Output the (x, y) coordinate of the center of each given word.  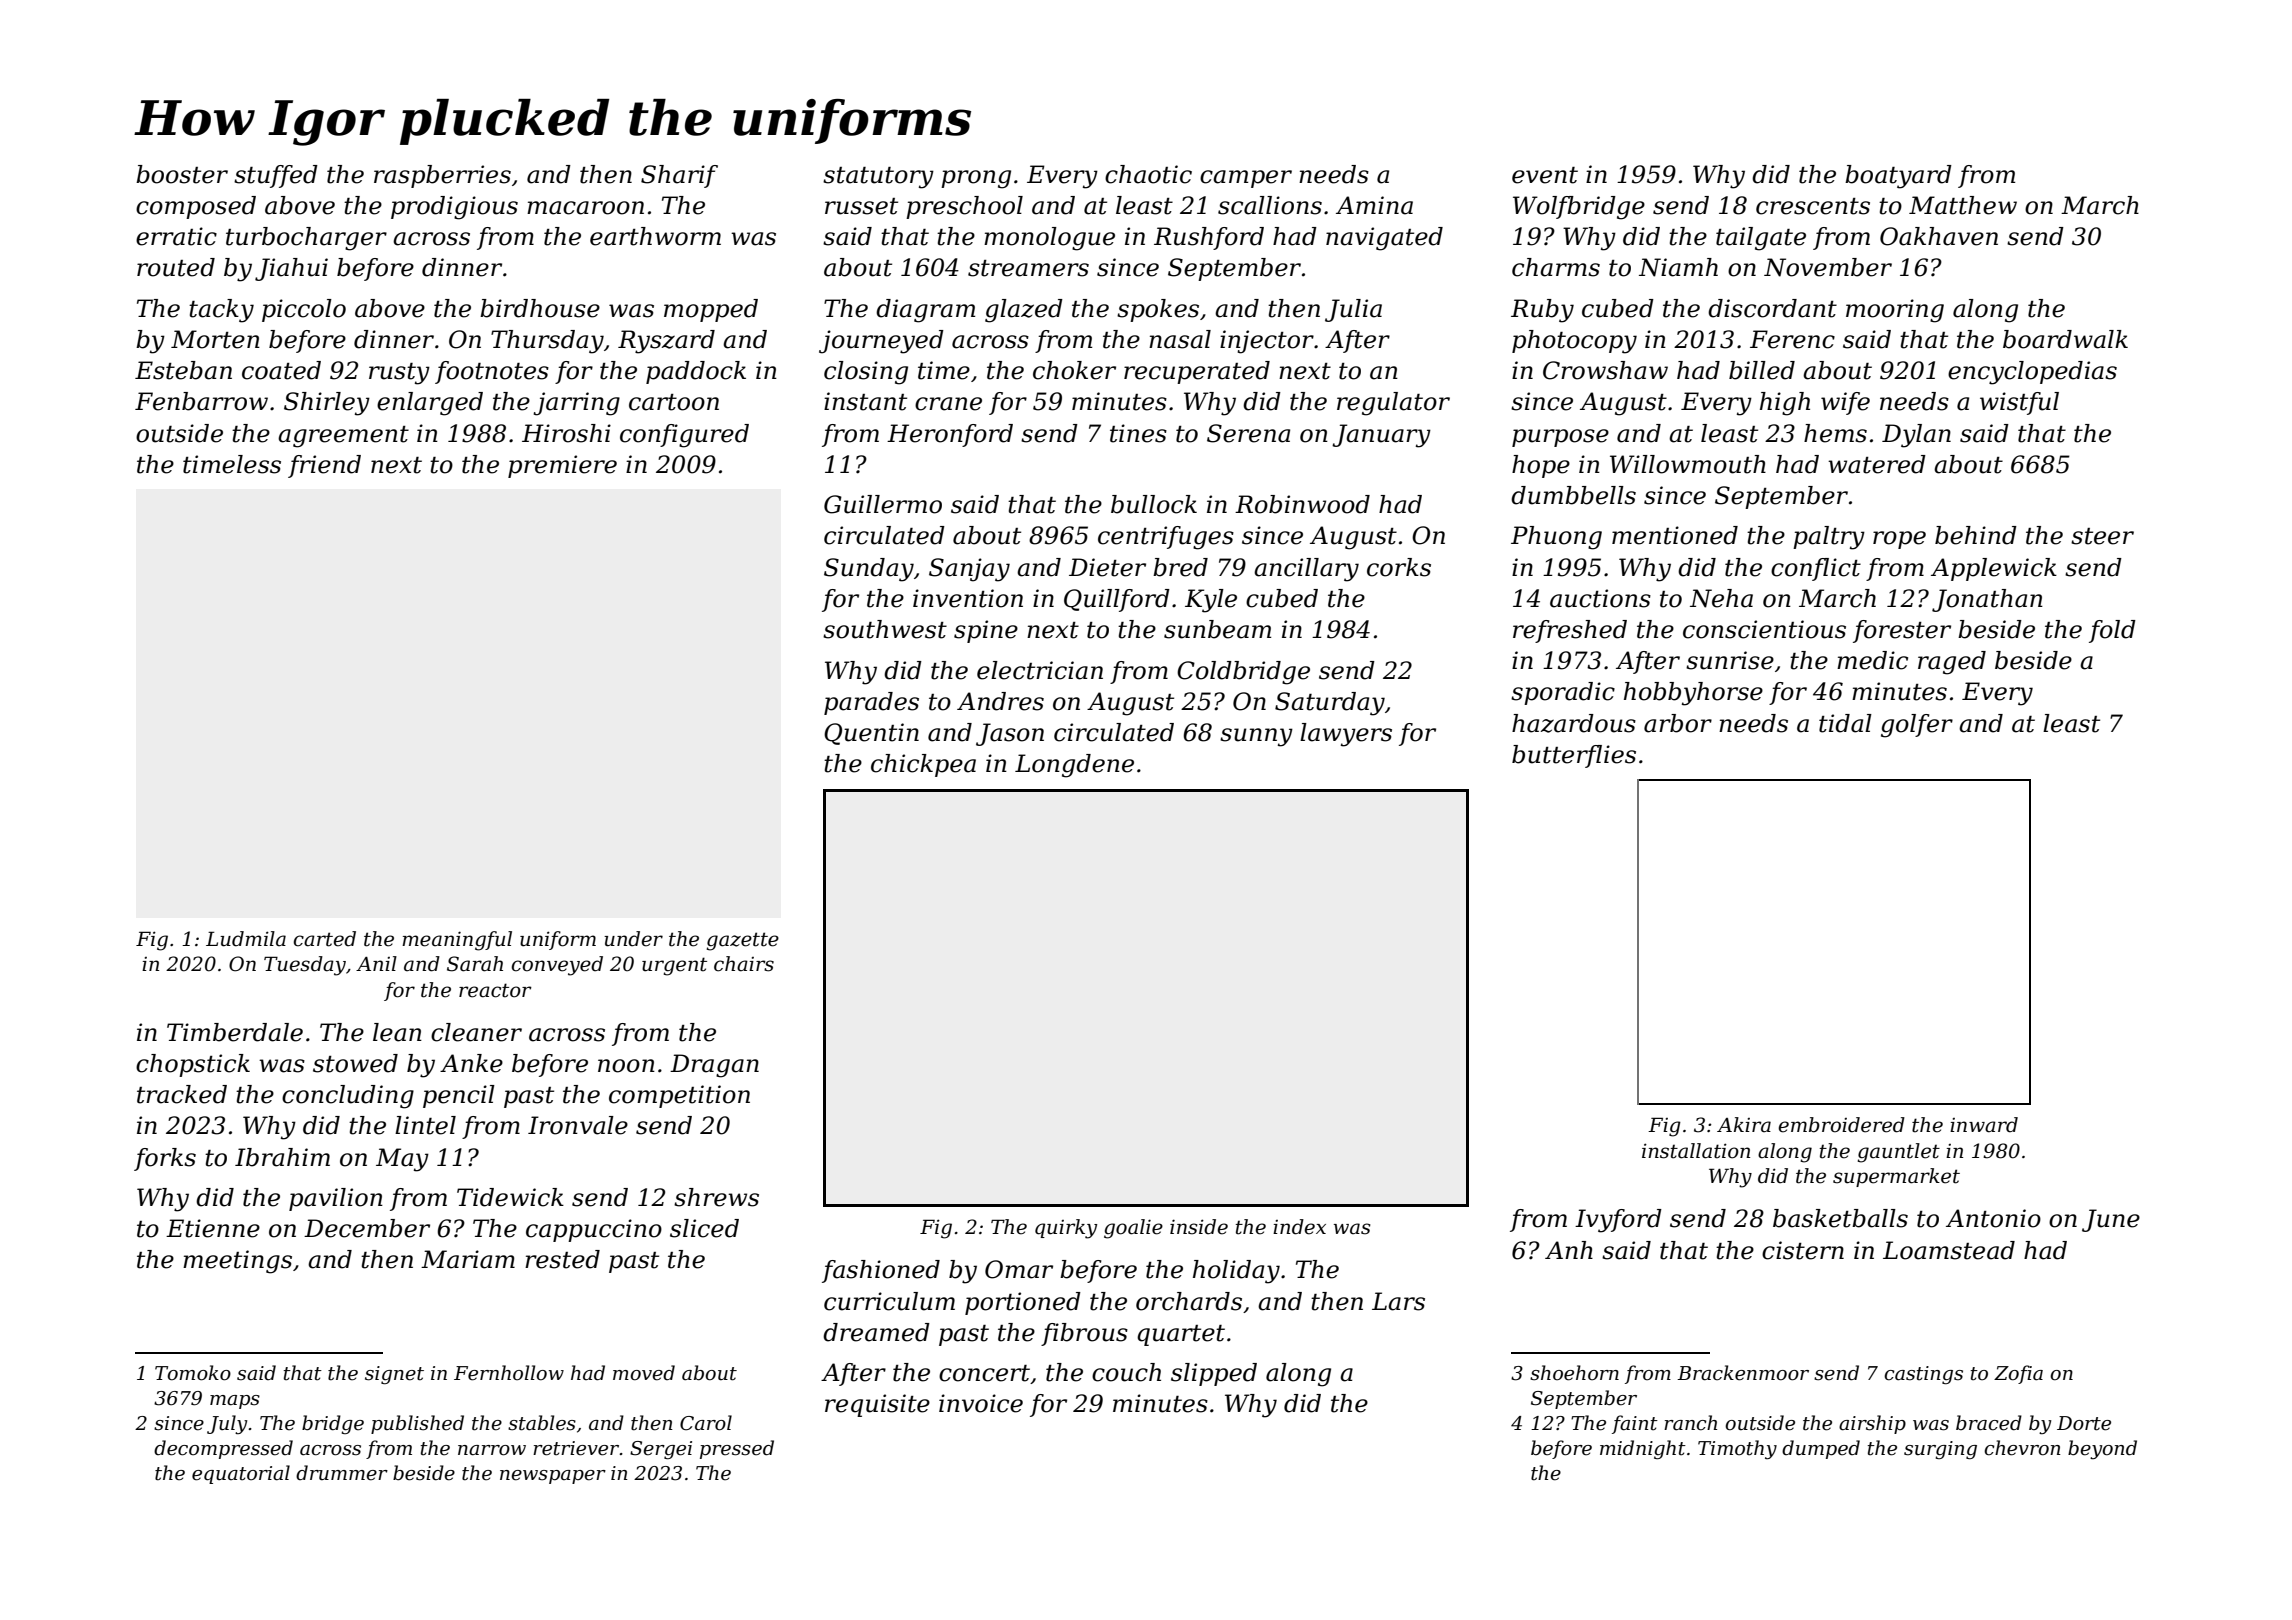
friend (324, 466)
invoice (981, 1403)
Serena (1248, 433)
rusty (399, 374)
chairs (744, 964)
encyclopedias (2032, 373)
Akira (1744, 1125)
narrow (492, 1450)
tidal (1845, 723)
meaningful (457, 941)
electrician (1040, 670)
